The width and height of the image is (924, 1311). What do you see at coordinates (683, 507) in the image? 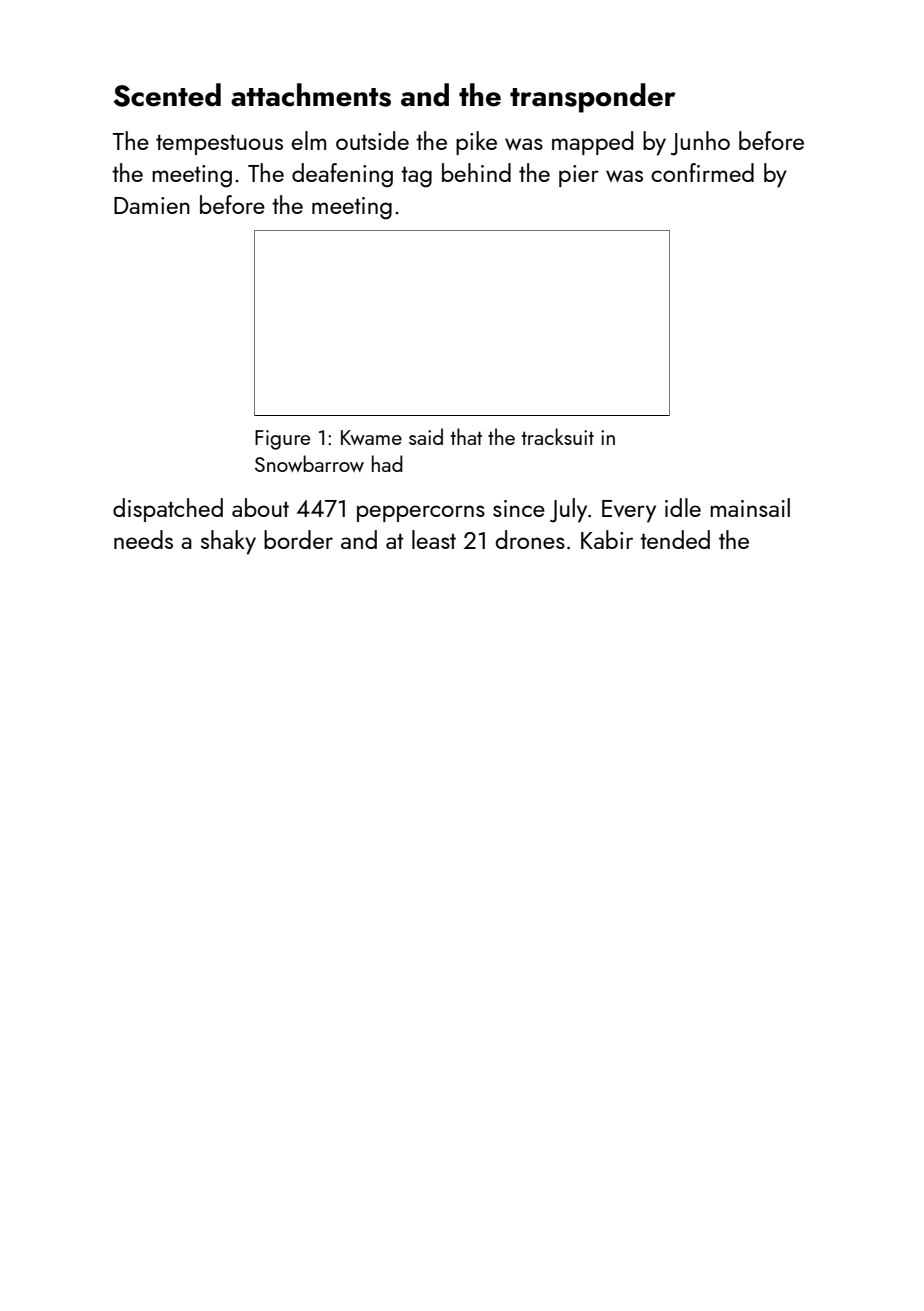
I see `idle` at bounding box center [683, 507].
